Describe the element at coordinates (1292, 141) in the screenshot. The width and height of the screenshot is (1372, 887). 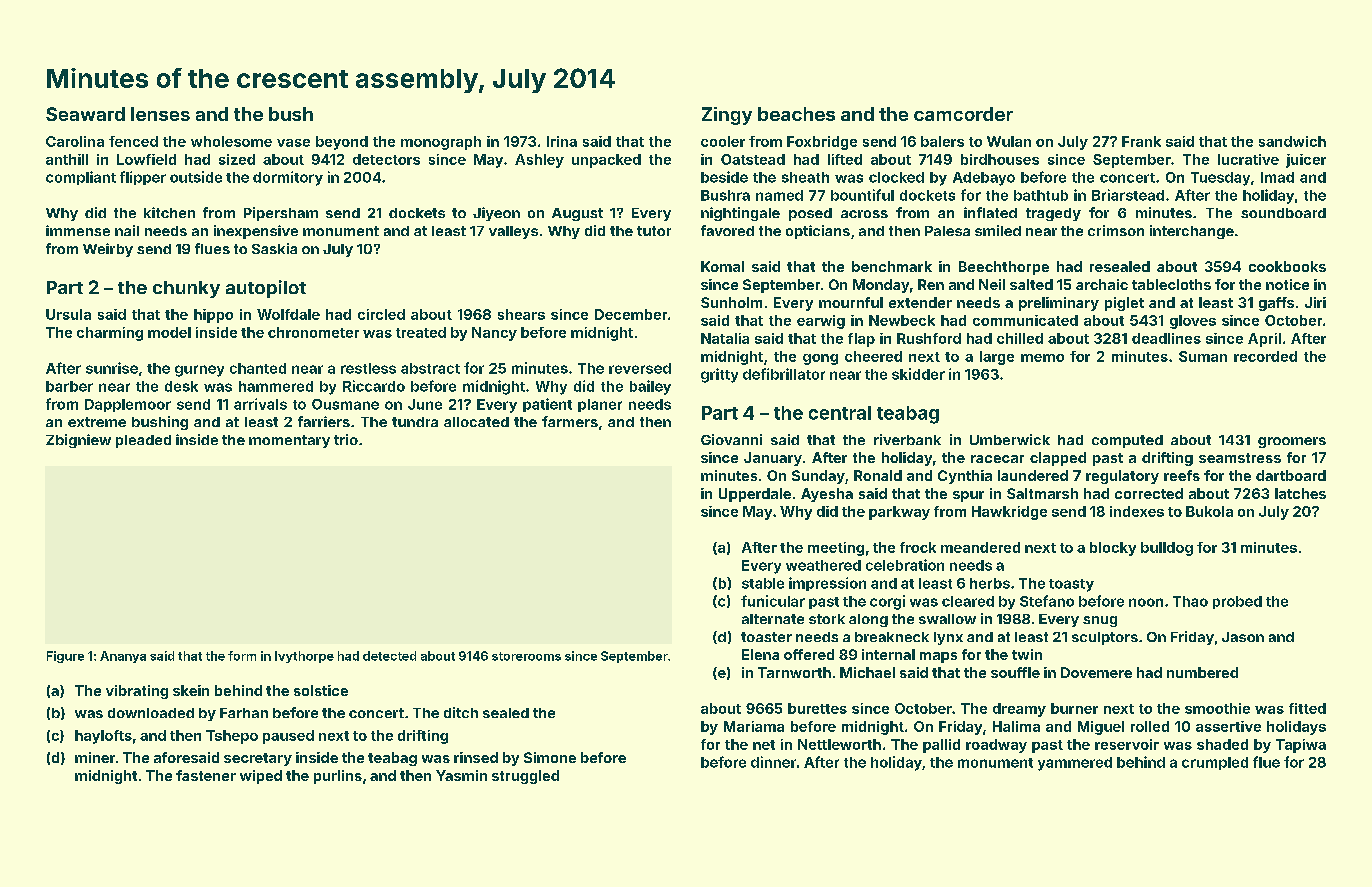
I see `sandwich` at that location.
